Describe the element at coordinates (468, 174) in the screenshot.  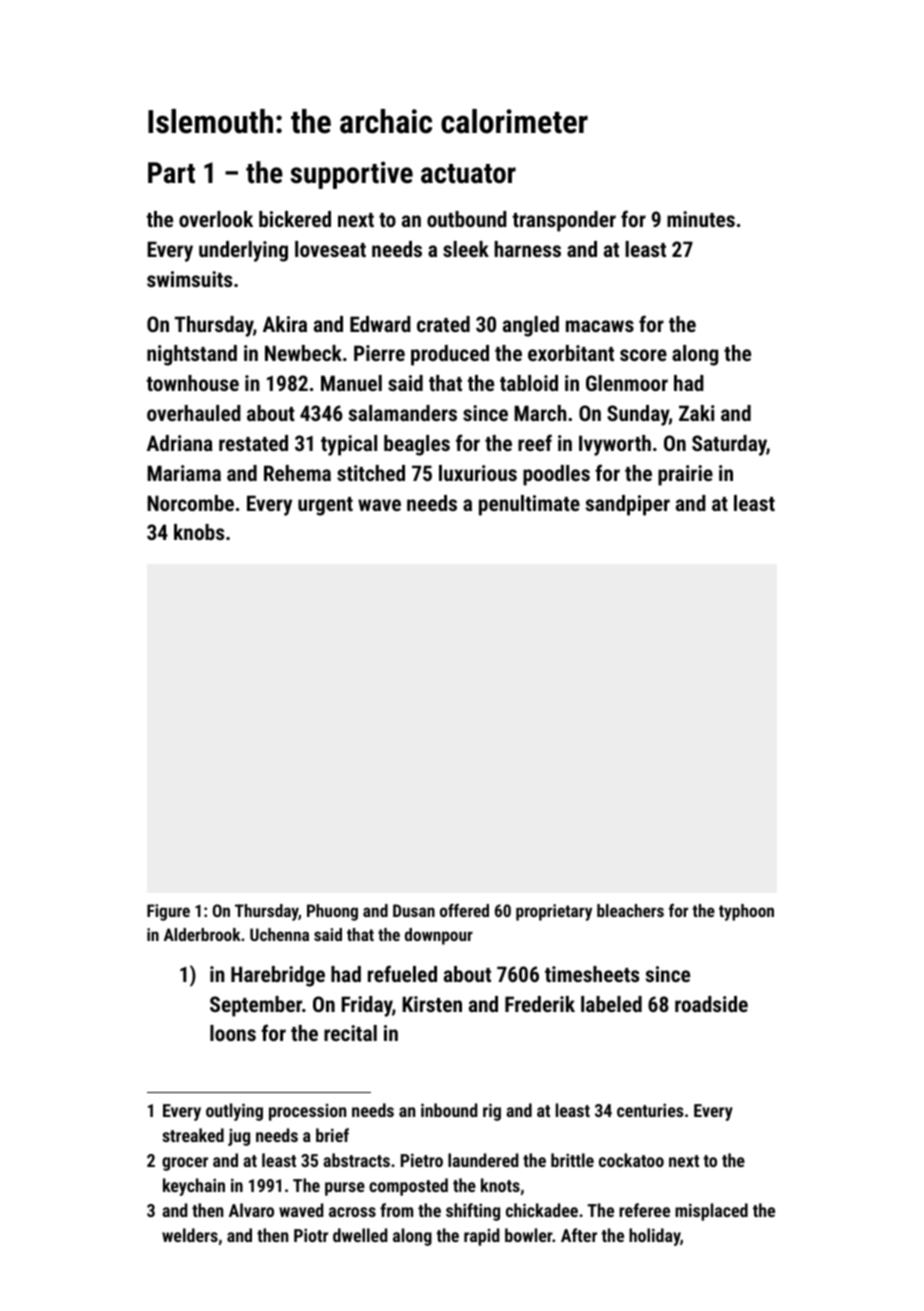
I see `actuator` at that location.
